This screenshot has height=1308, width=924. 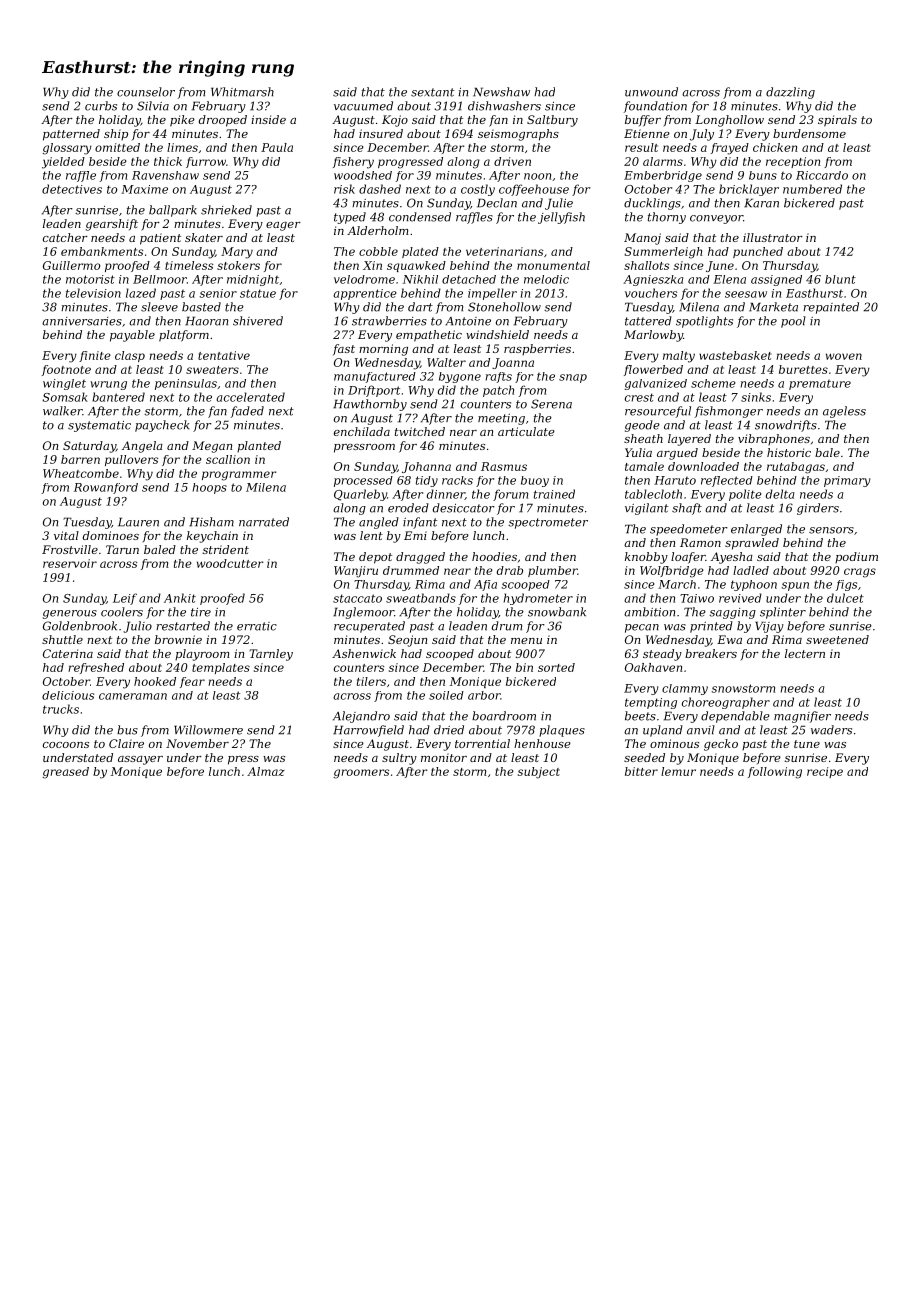 I want to click on Emberbridge, so click(x=663, y=176).
